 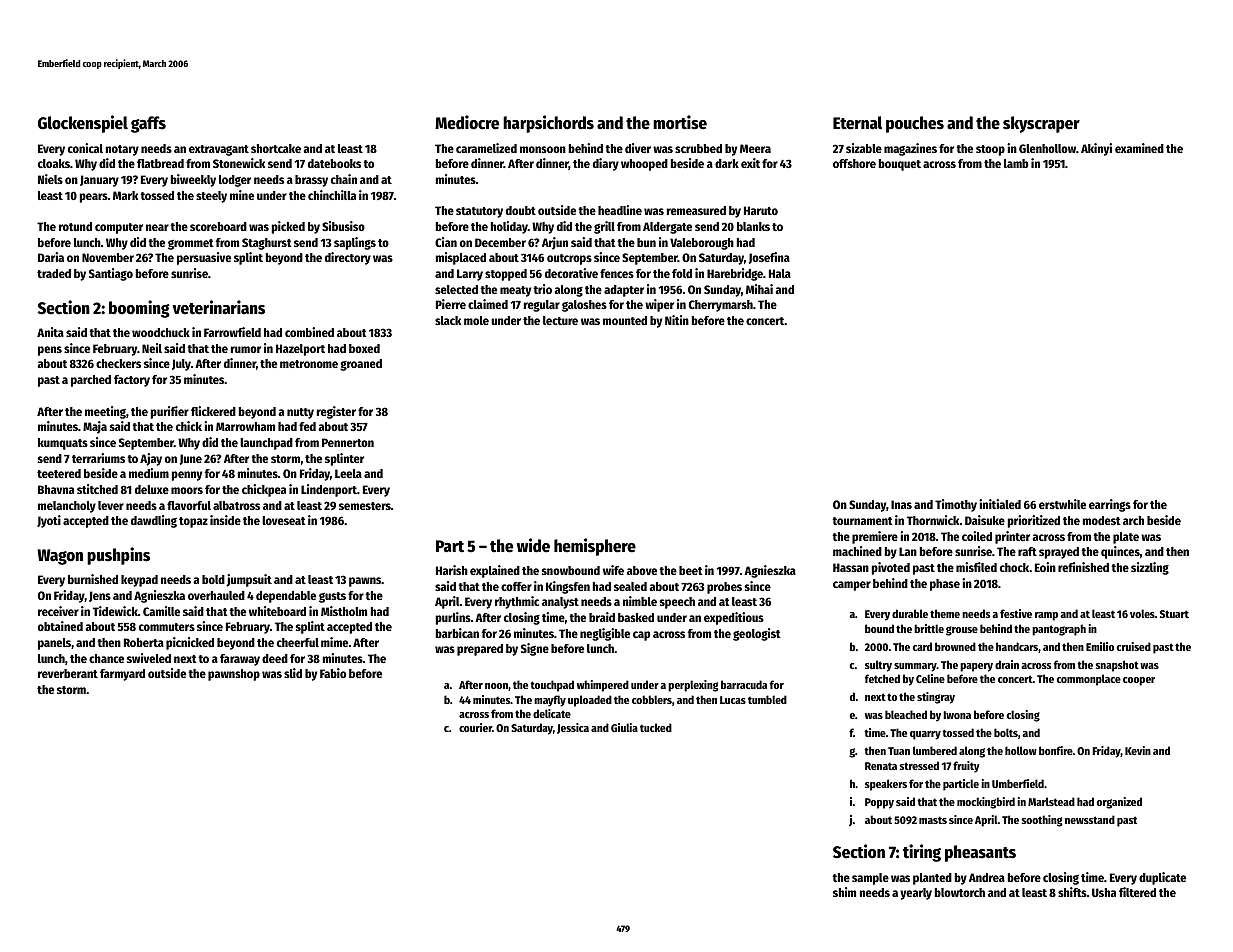 I want to click on Akinyi, so click(x=1096, y=149).
